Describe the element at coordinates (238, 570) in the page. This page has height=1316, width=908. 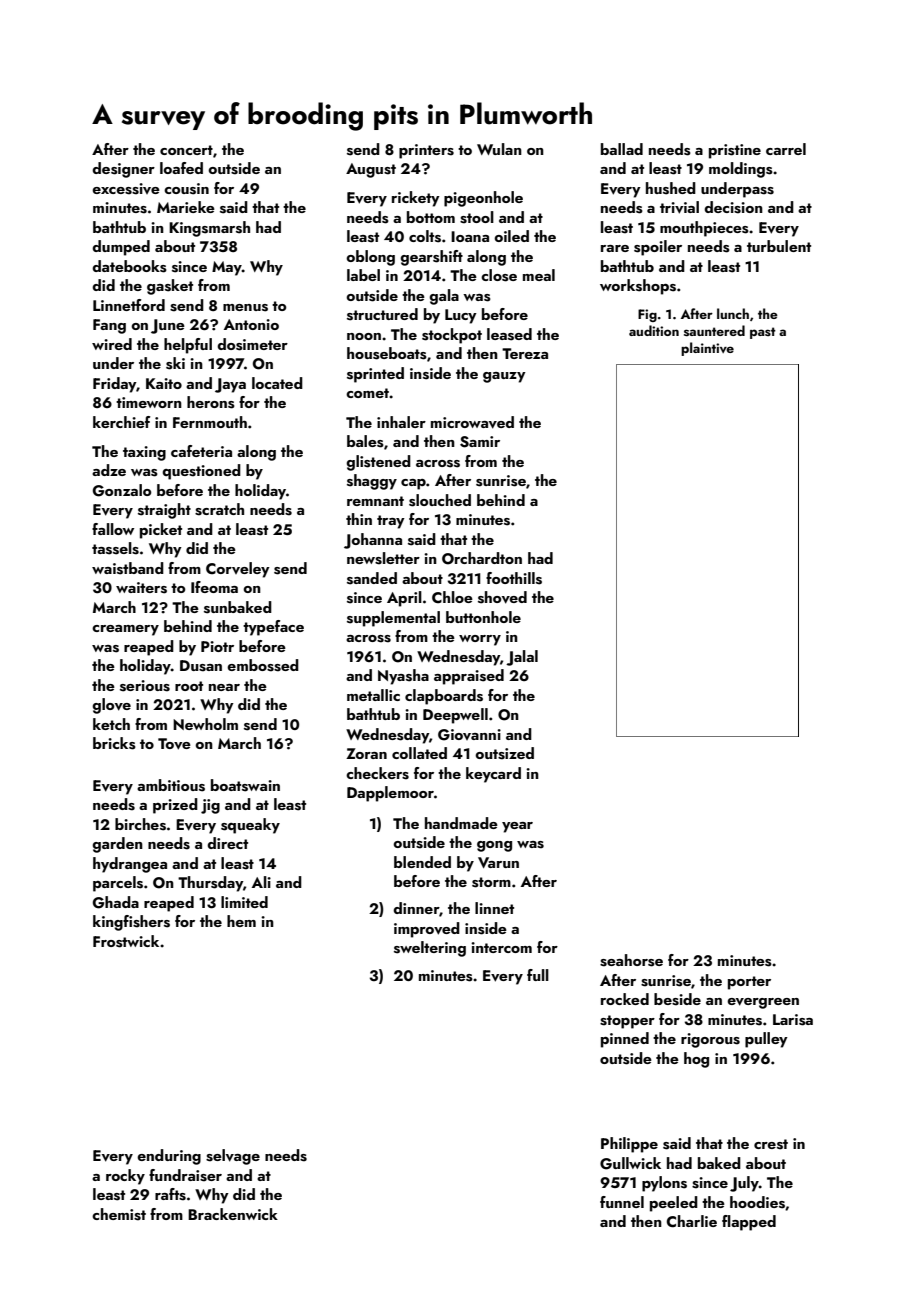
I see `Corveley` at that location.
